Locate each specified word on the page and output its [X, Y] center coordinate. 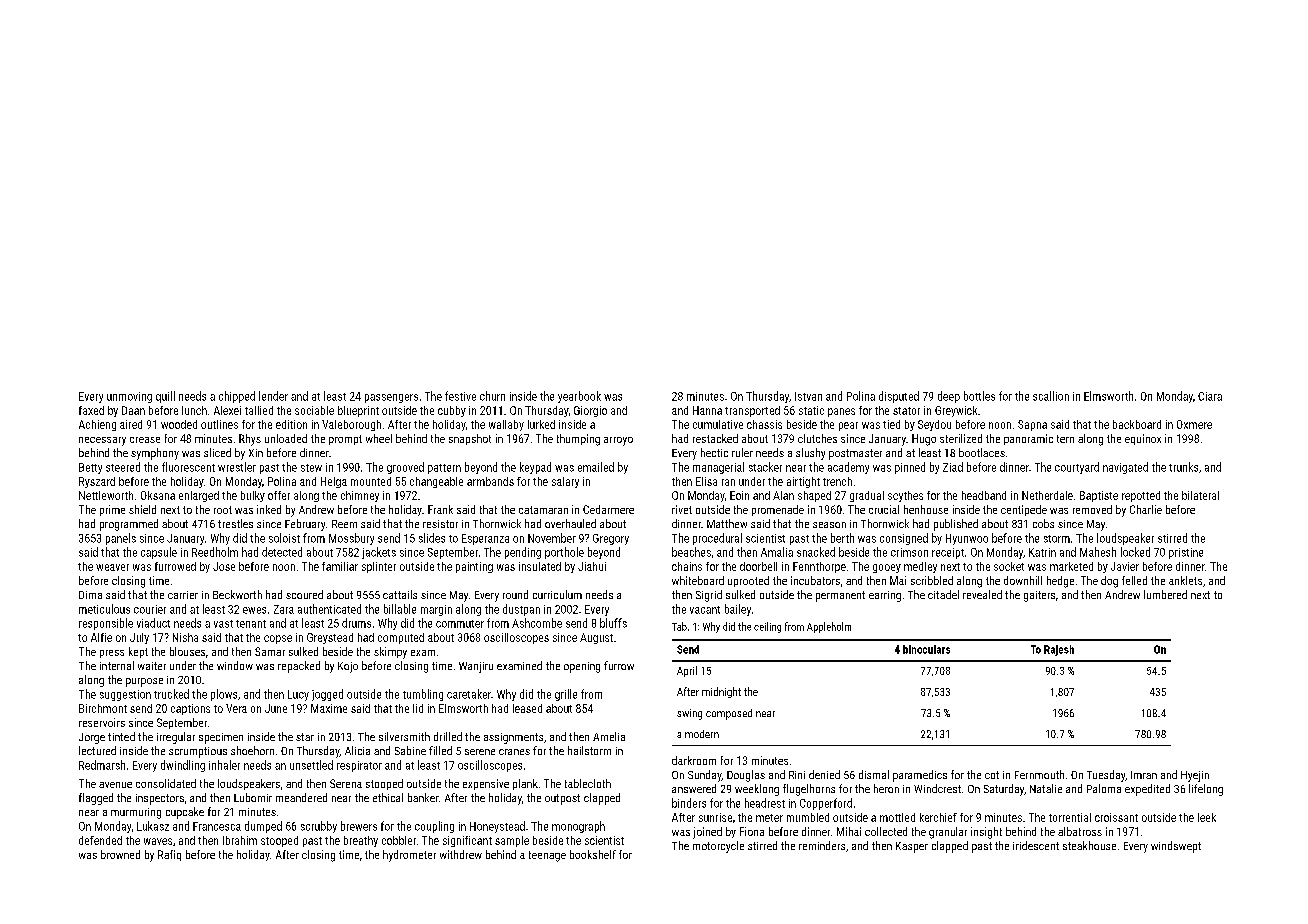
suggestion [125, 695]
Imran [1144, 775]
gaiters [1039, 596]
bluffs [613, 623]
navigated [1125, 468]
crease [145, 440]
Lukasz [153, 826]
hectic [714, 452]
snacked [816, 552]
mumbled [808, 817]
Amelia [609, 736]
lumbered [1165, 594]
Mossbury [351, 539]
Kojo [348, 667]
